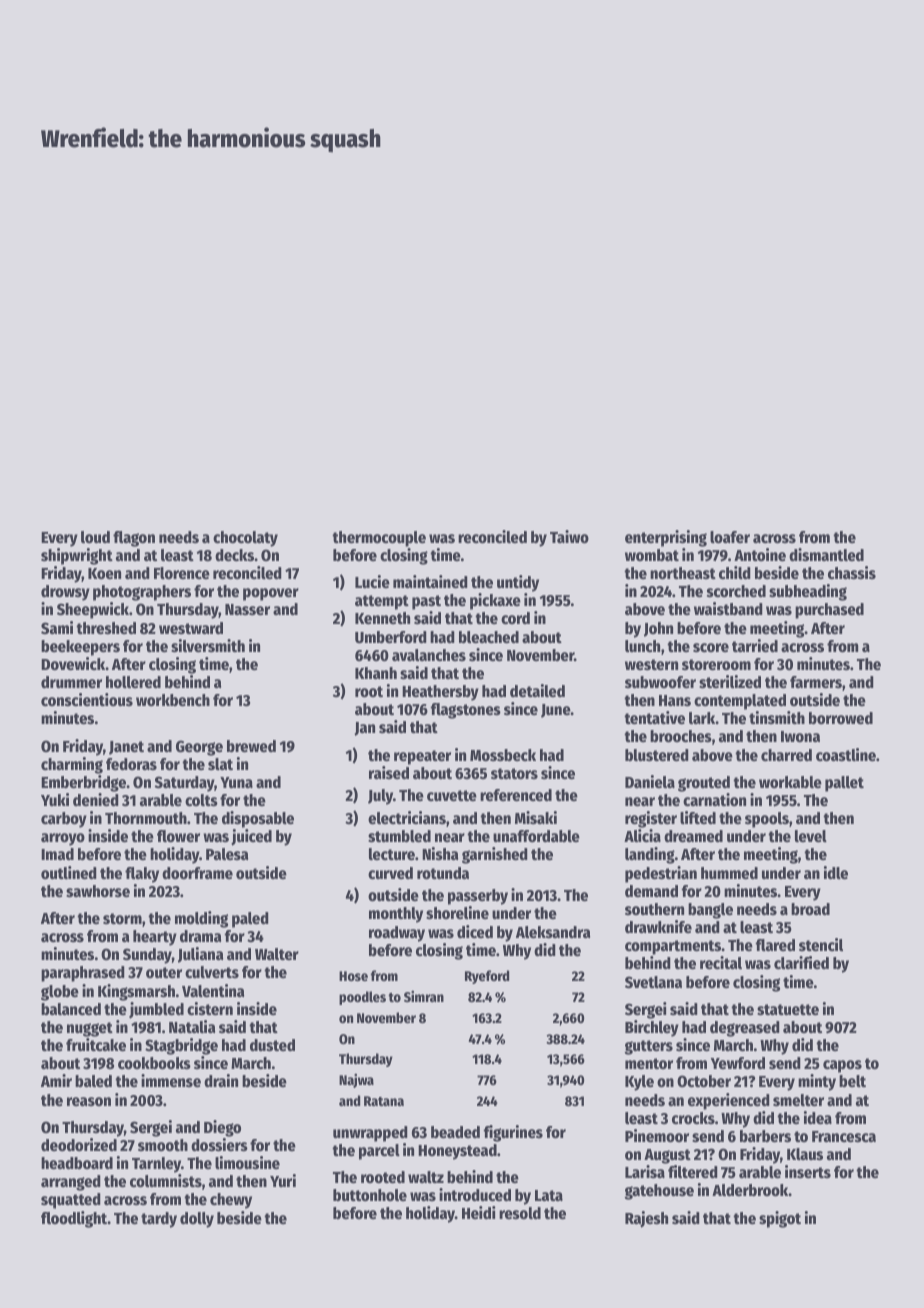 This screenshot has width=924, height=1308. I want to click on jumbled, so click(156, 1010).
